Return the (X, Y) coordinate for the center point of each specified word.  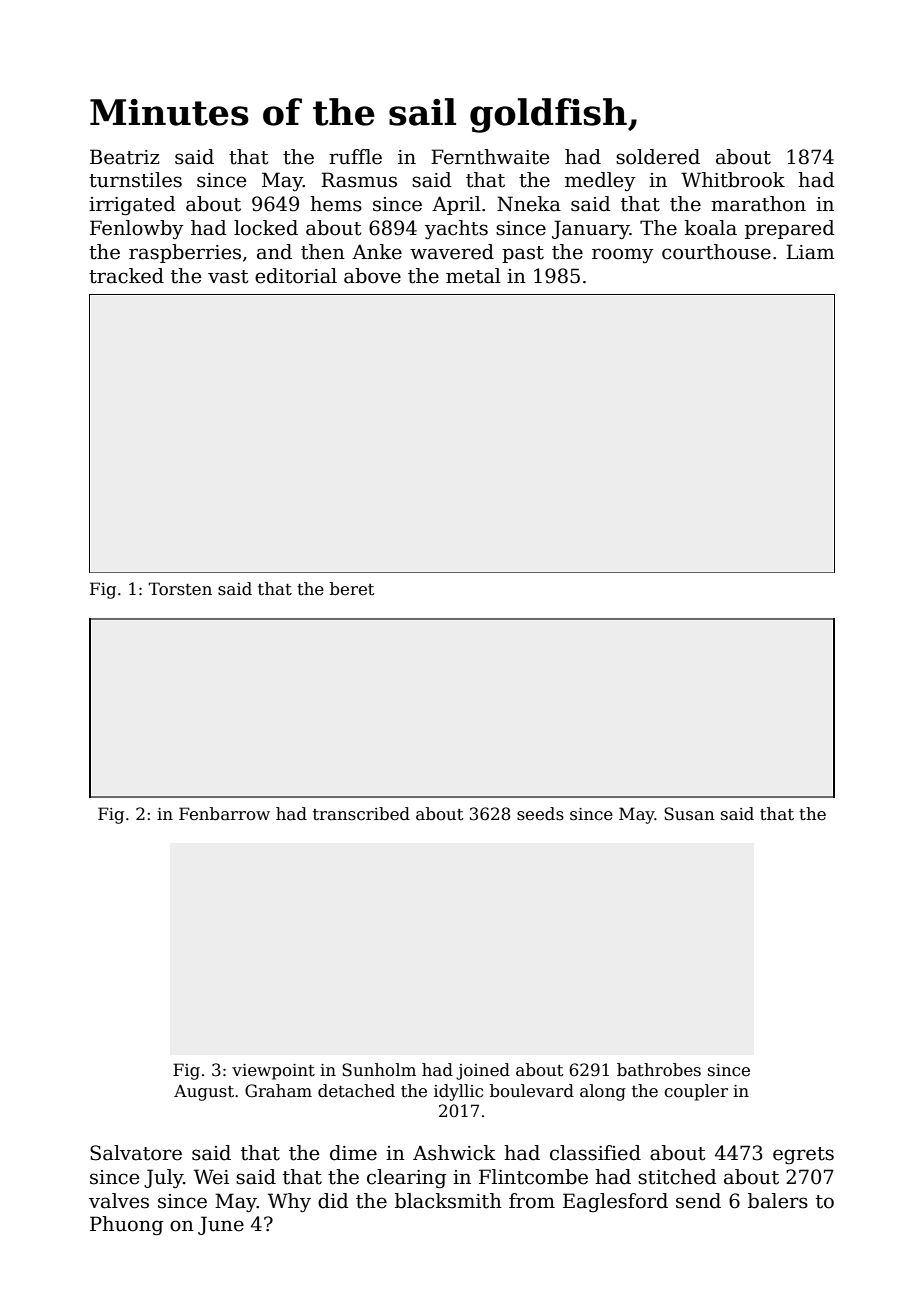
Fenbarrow (224, 814)
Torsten (180, 589)
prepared (790, 229)
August (204, 1092)
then (323, 252)
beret (352, 589)
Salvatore (136, 1153)
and (274, 252)
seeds (540, 814)
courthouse (716, 252)
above (372, 276)
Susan (689, 814)
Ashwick (454, 1153)
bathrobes (659, 1070)
